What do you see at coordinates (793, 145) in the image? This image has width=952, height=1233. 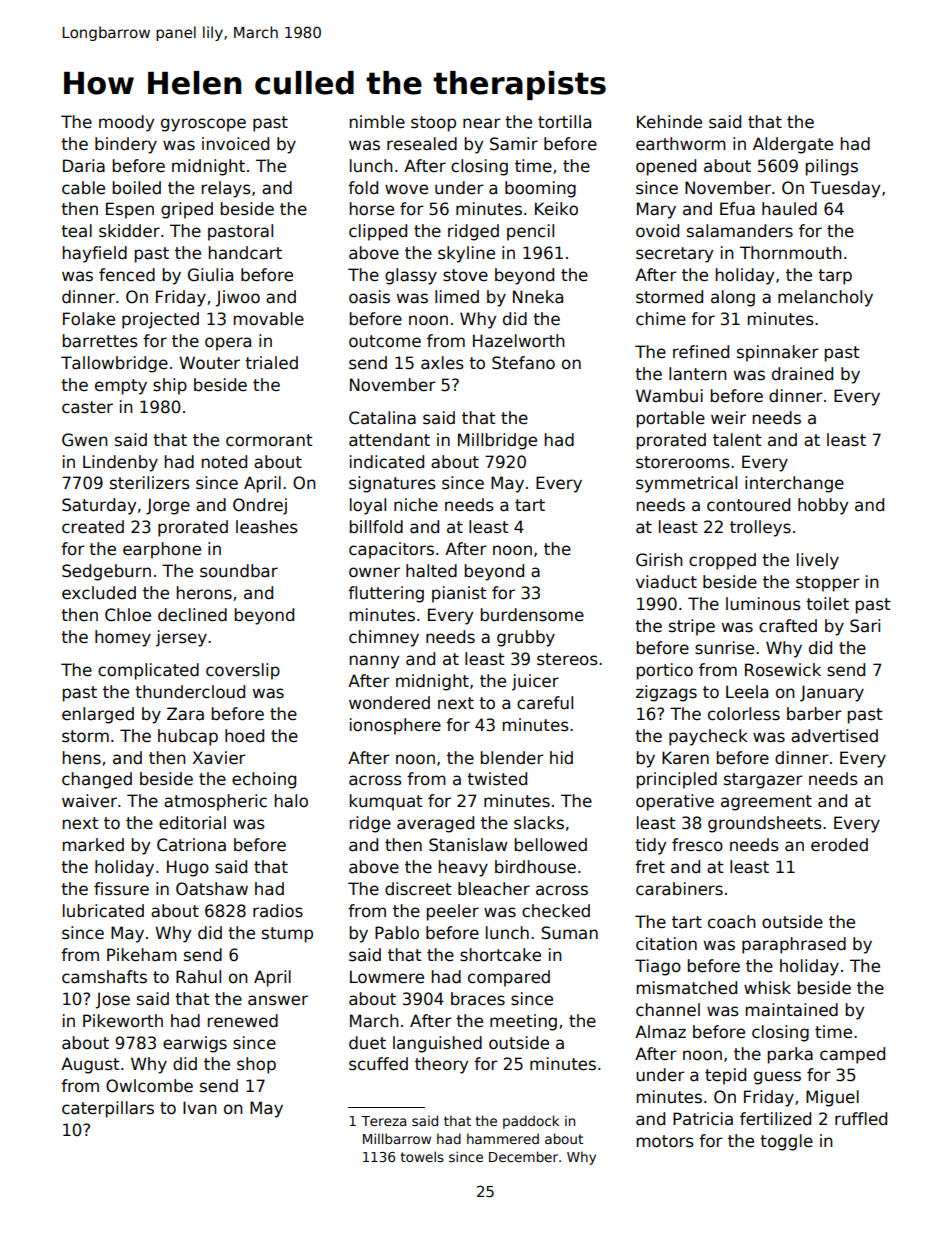 I see `Aldergate` at bounding box center [793, 145].
